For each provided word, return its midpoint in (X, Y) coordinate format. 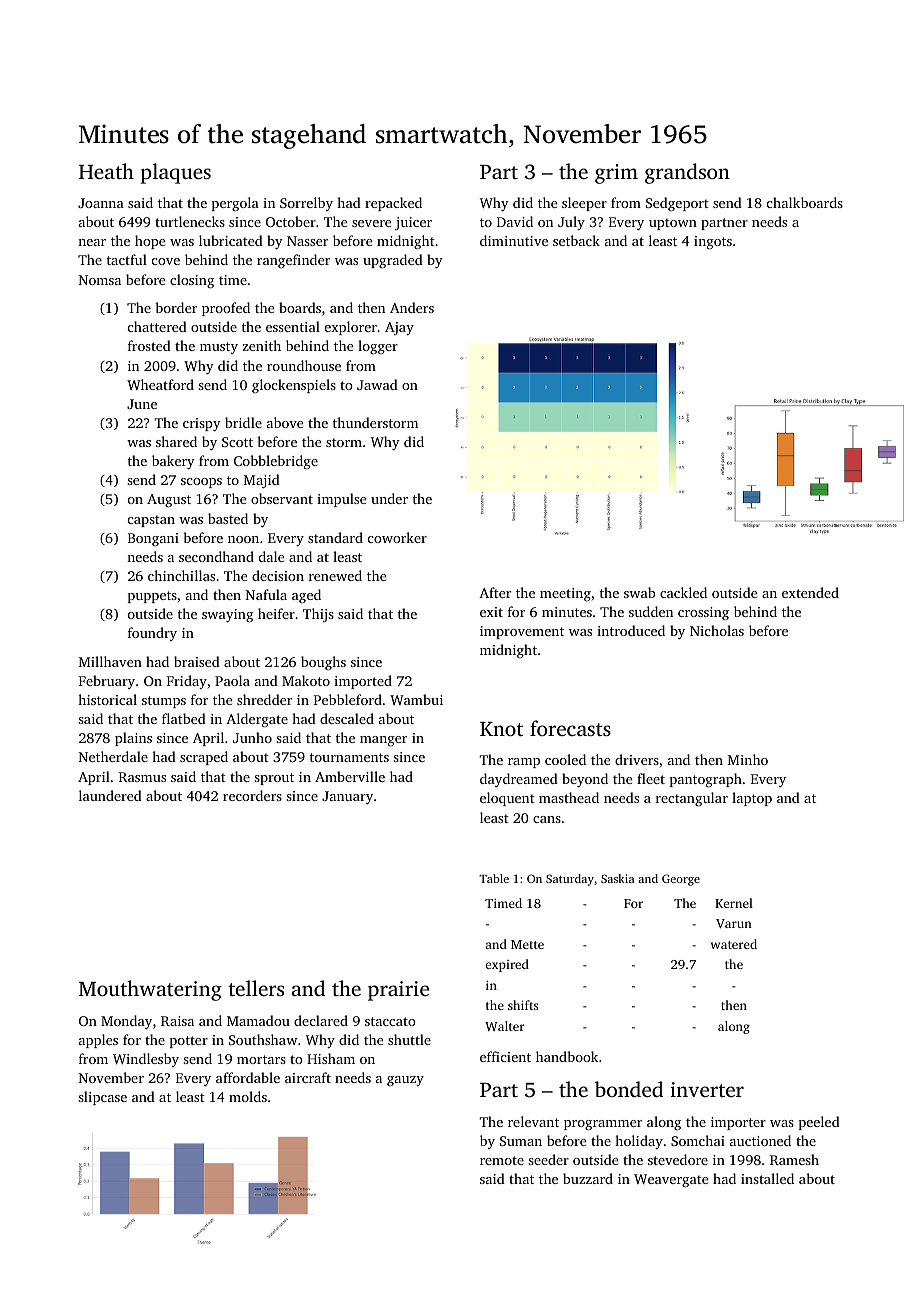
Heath (106, 171)
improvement (522, 632)
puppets (152, 597)
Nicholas (717, 630)
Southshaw (263, 1039)
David (515, 221)
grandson (687, 173)
